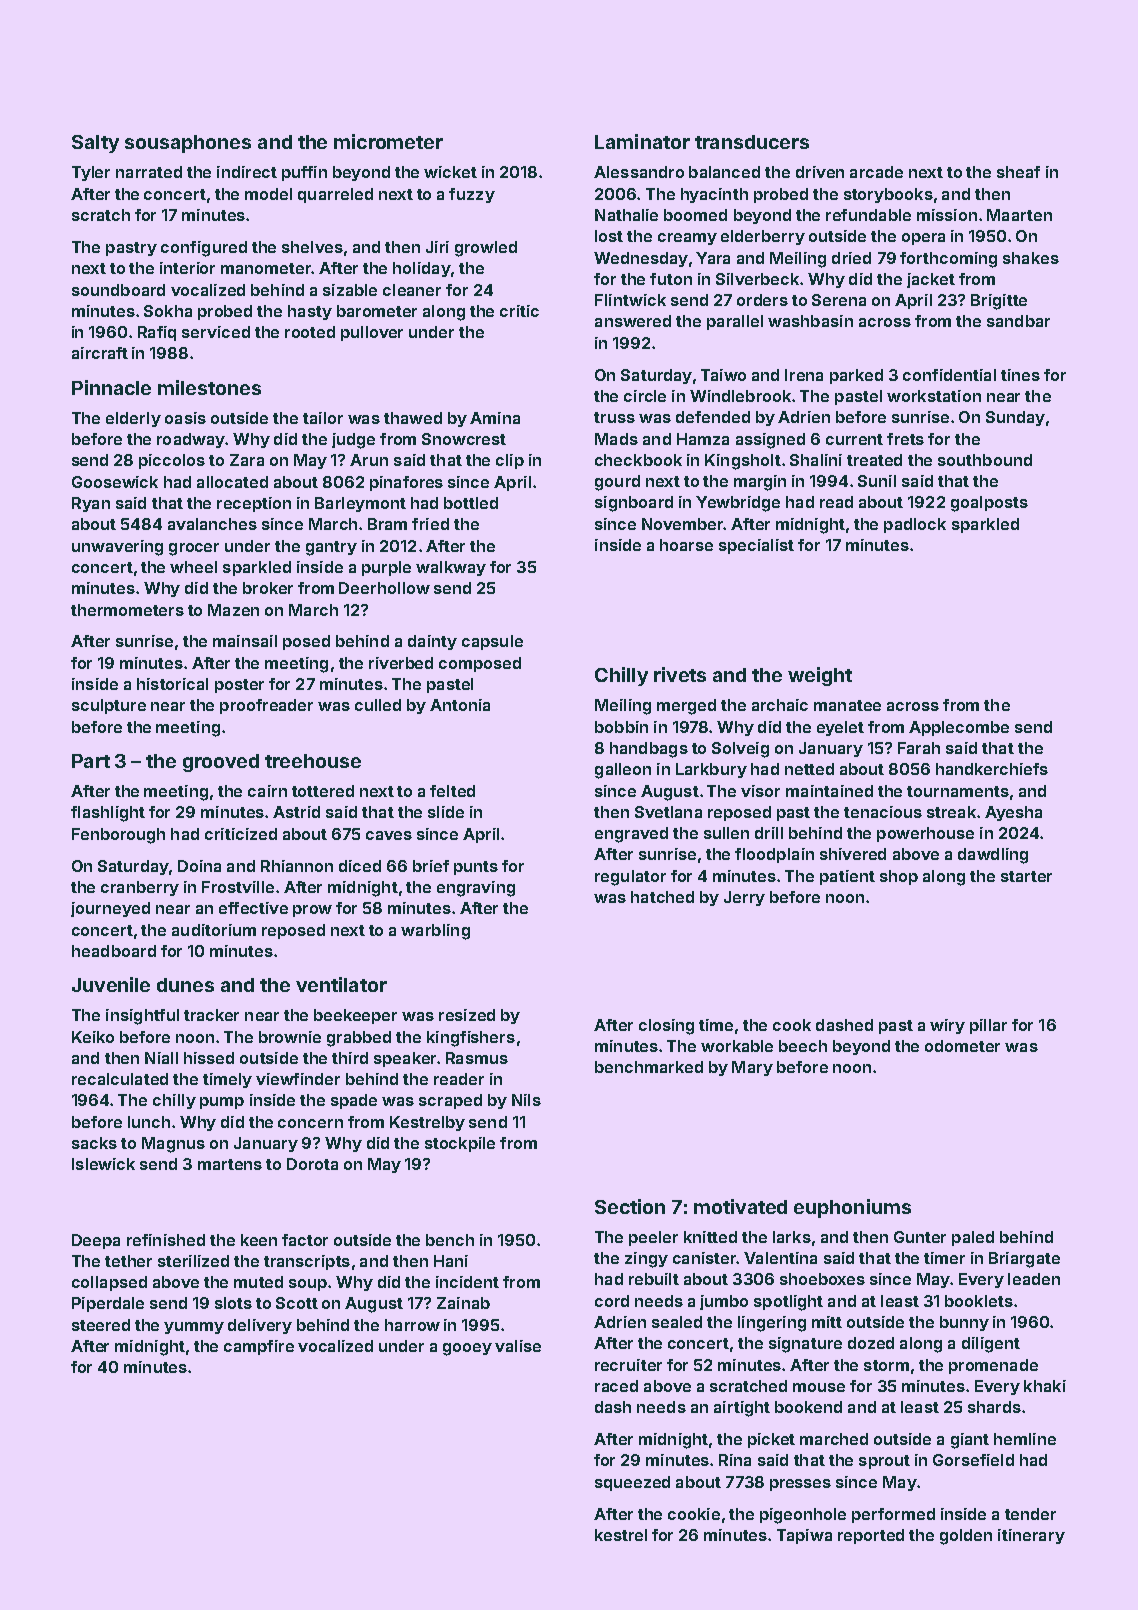  I want to click on Tapiwa, so click(804, 1536).
